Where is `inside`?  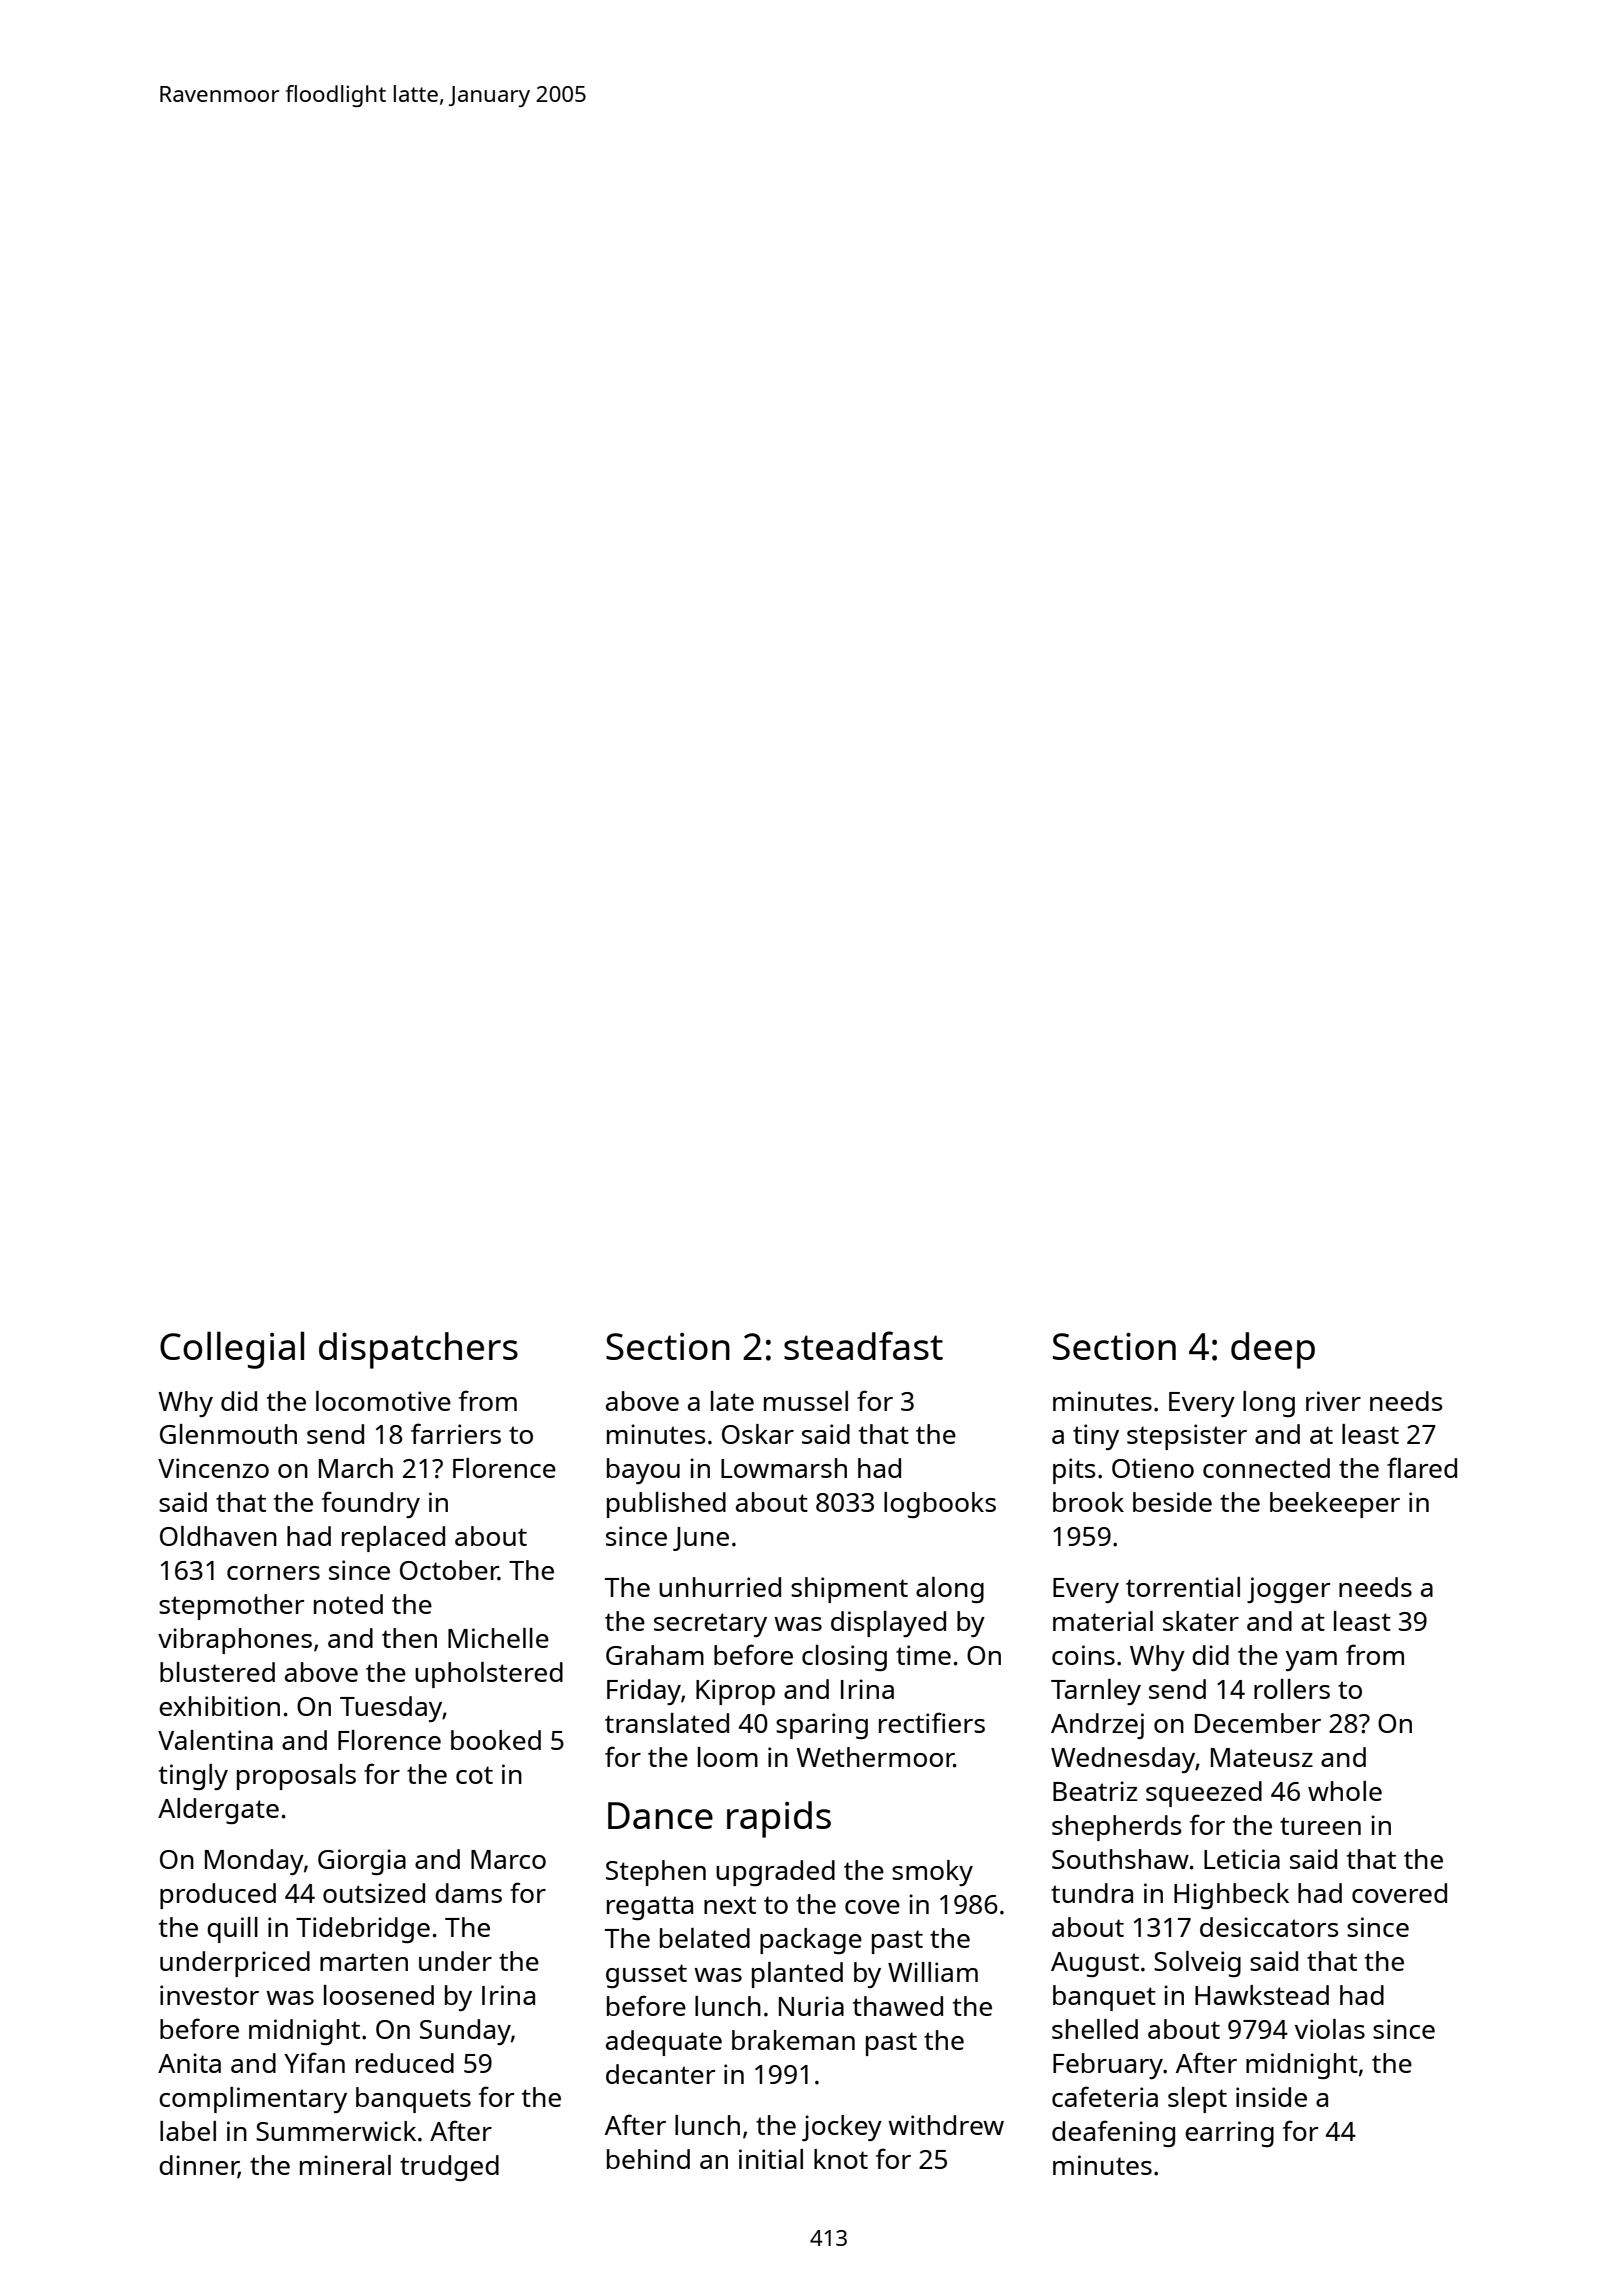 inside is located at coordinates (1271, 2097).
